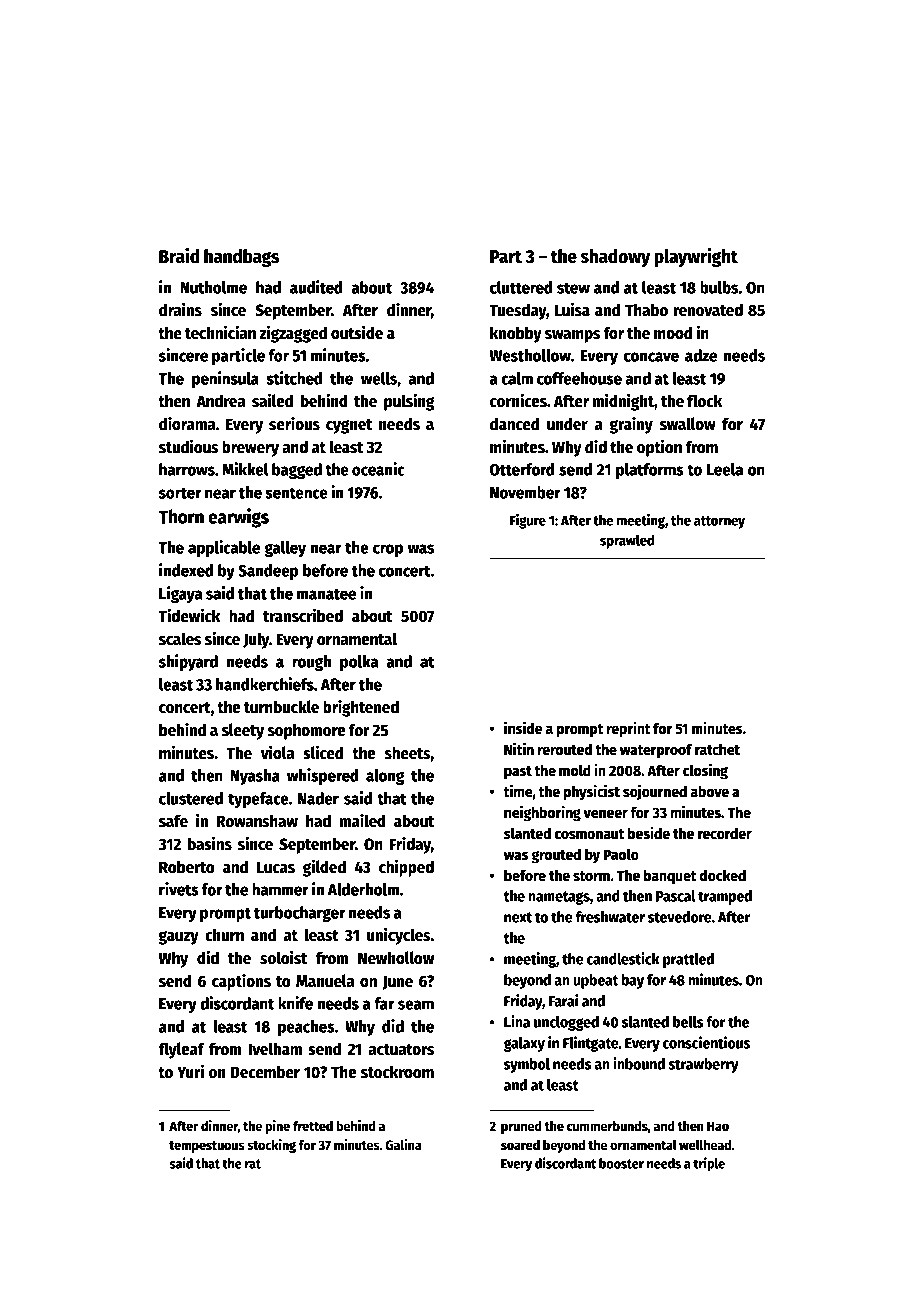 The height and width of the page is (1311, 924). Describe the element at coordinates (297, 471) in the page. I see `bagged` at that location.
